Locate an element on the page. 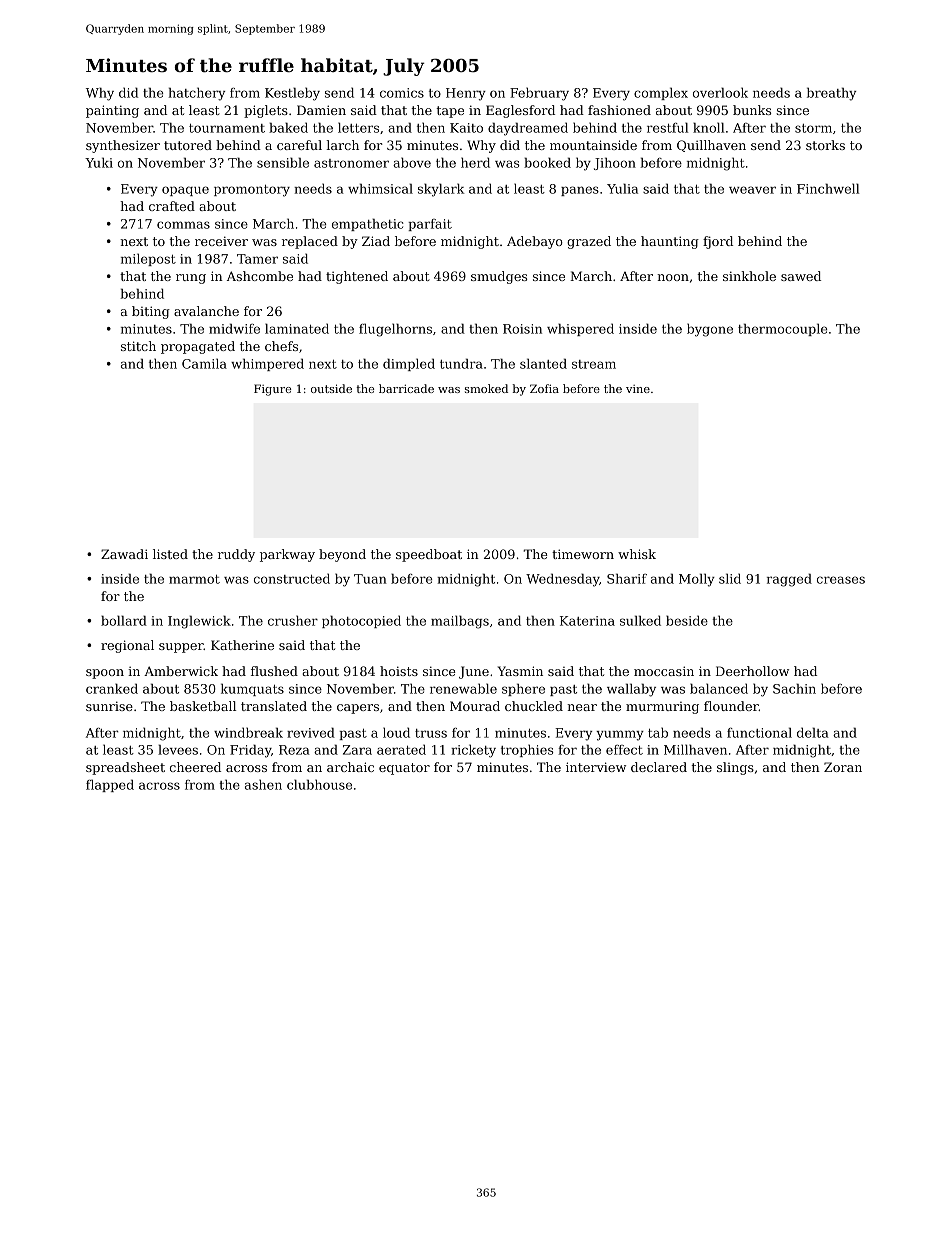 The image size is (952, 1233). Deerhollow is located at coordinates (752, 671).
